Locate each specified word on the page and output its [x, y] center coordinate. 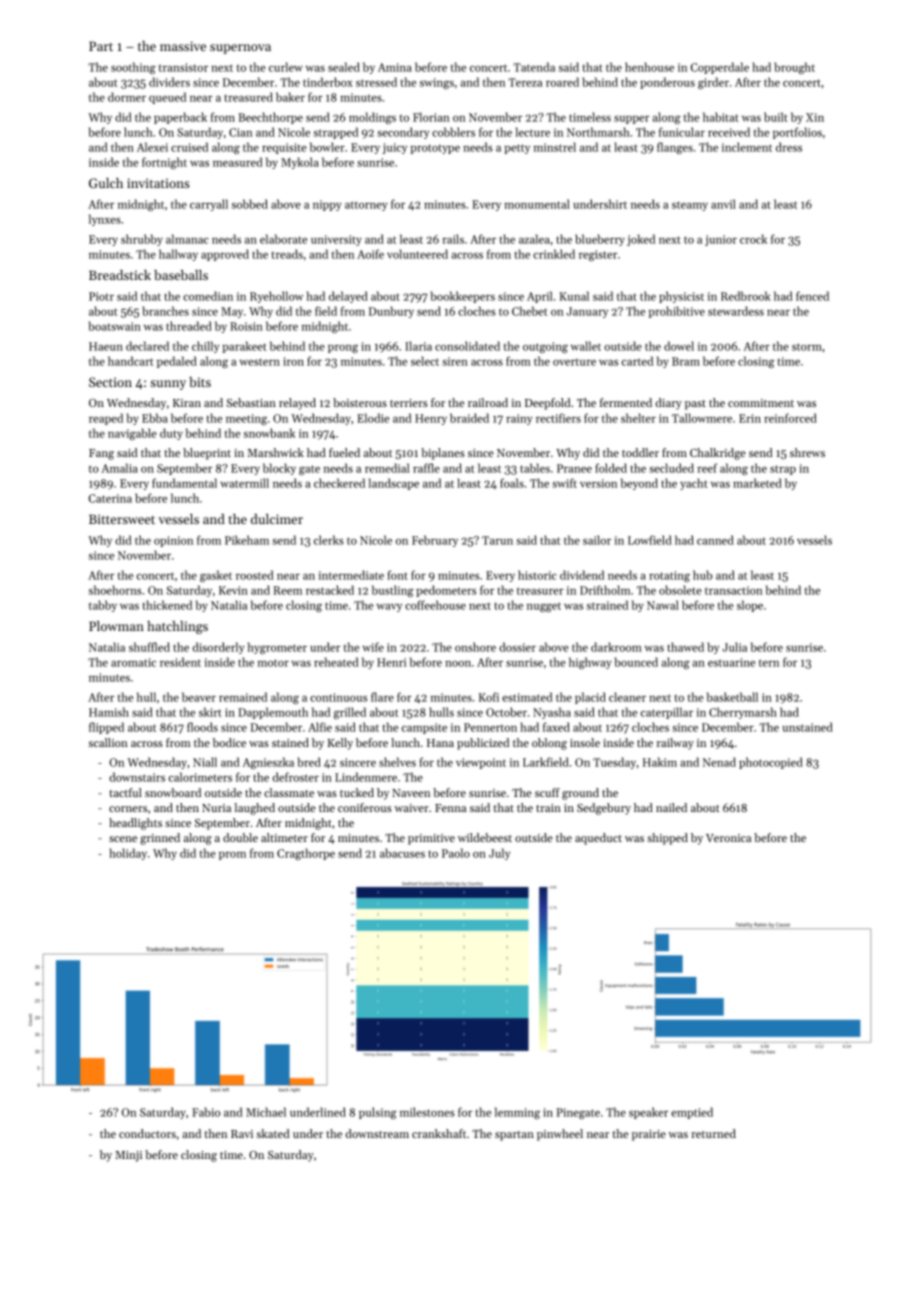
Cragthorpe [306, 854]
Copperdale [720, 68]
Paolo [456, 853]
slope [750, 606]
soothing [133, 68]
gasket [216, 576]
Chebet [529, 311]
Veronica [728, 838]
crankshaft [439, 1133]
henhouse [649, 67]
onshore [475, 647]
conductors [147, 1133]
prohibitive [677, 312]
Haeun [106, 346]
